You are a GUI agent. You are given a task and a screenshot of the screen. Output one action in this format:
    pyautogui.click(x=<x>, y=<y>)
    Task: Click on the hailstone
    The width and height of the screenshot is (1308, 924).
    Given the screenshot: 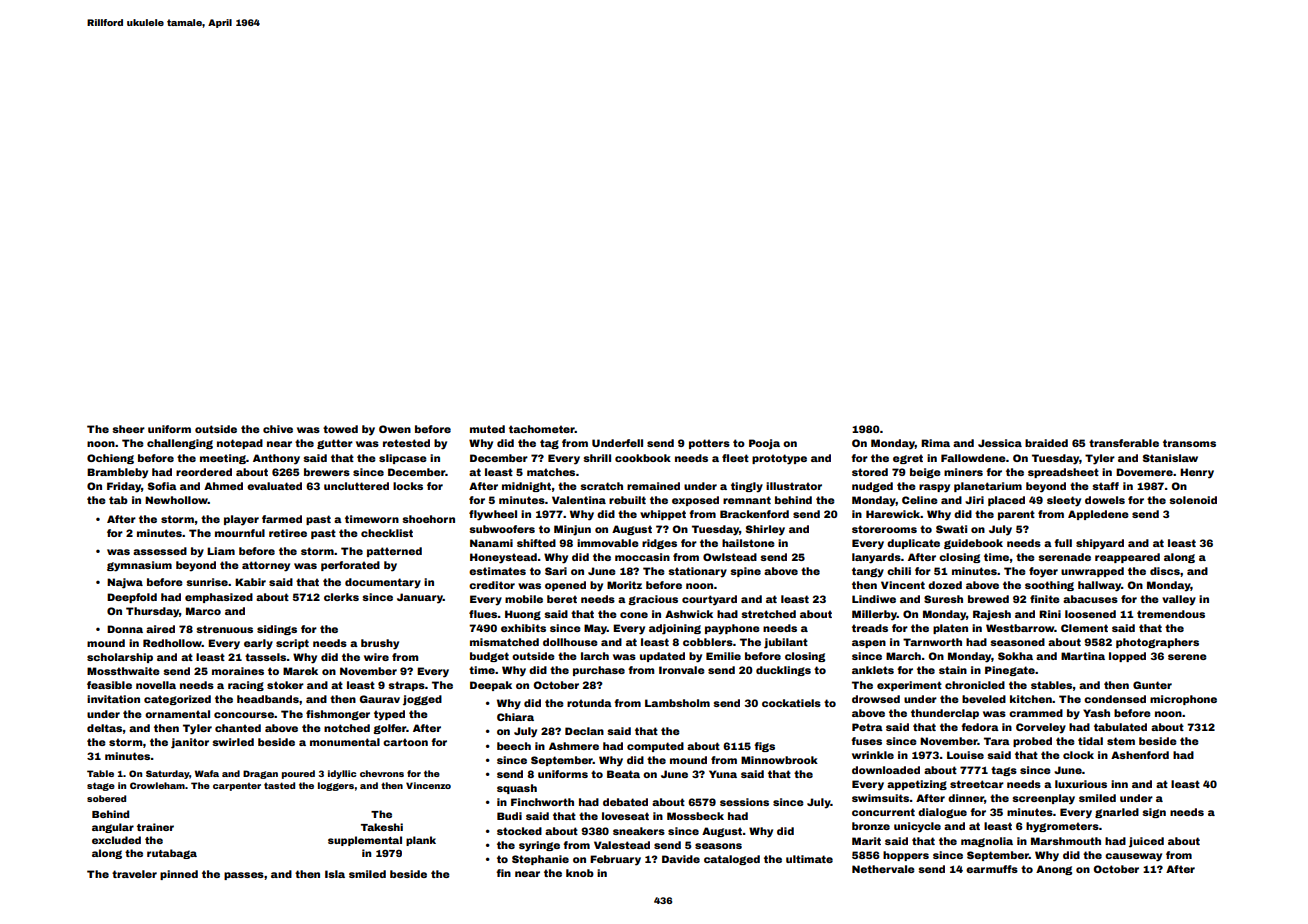 What is the action you would take?
    pyautogui.click(x=748, y=543)
